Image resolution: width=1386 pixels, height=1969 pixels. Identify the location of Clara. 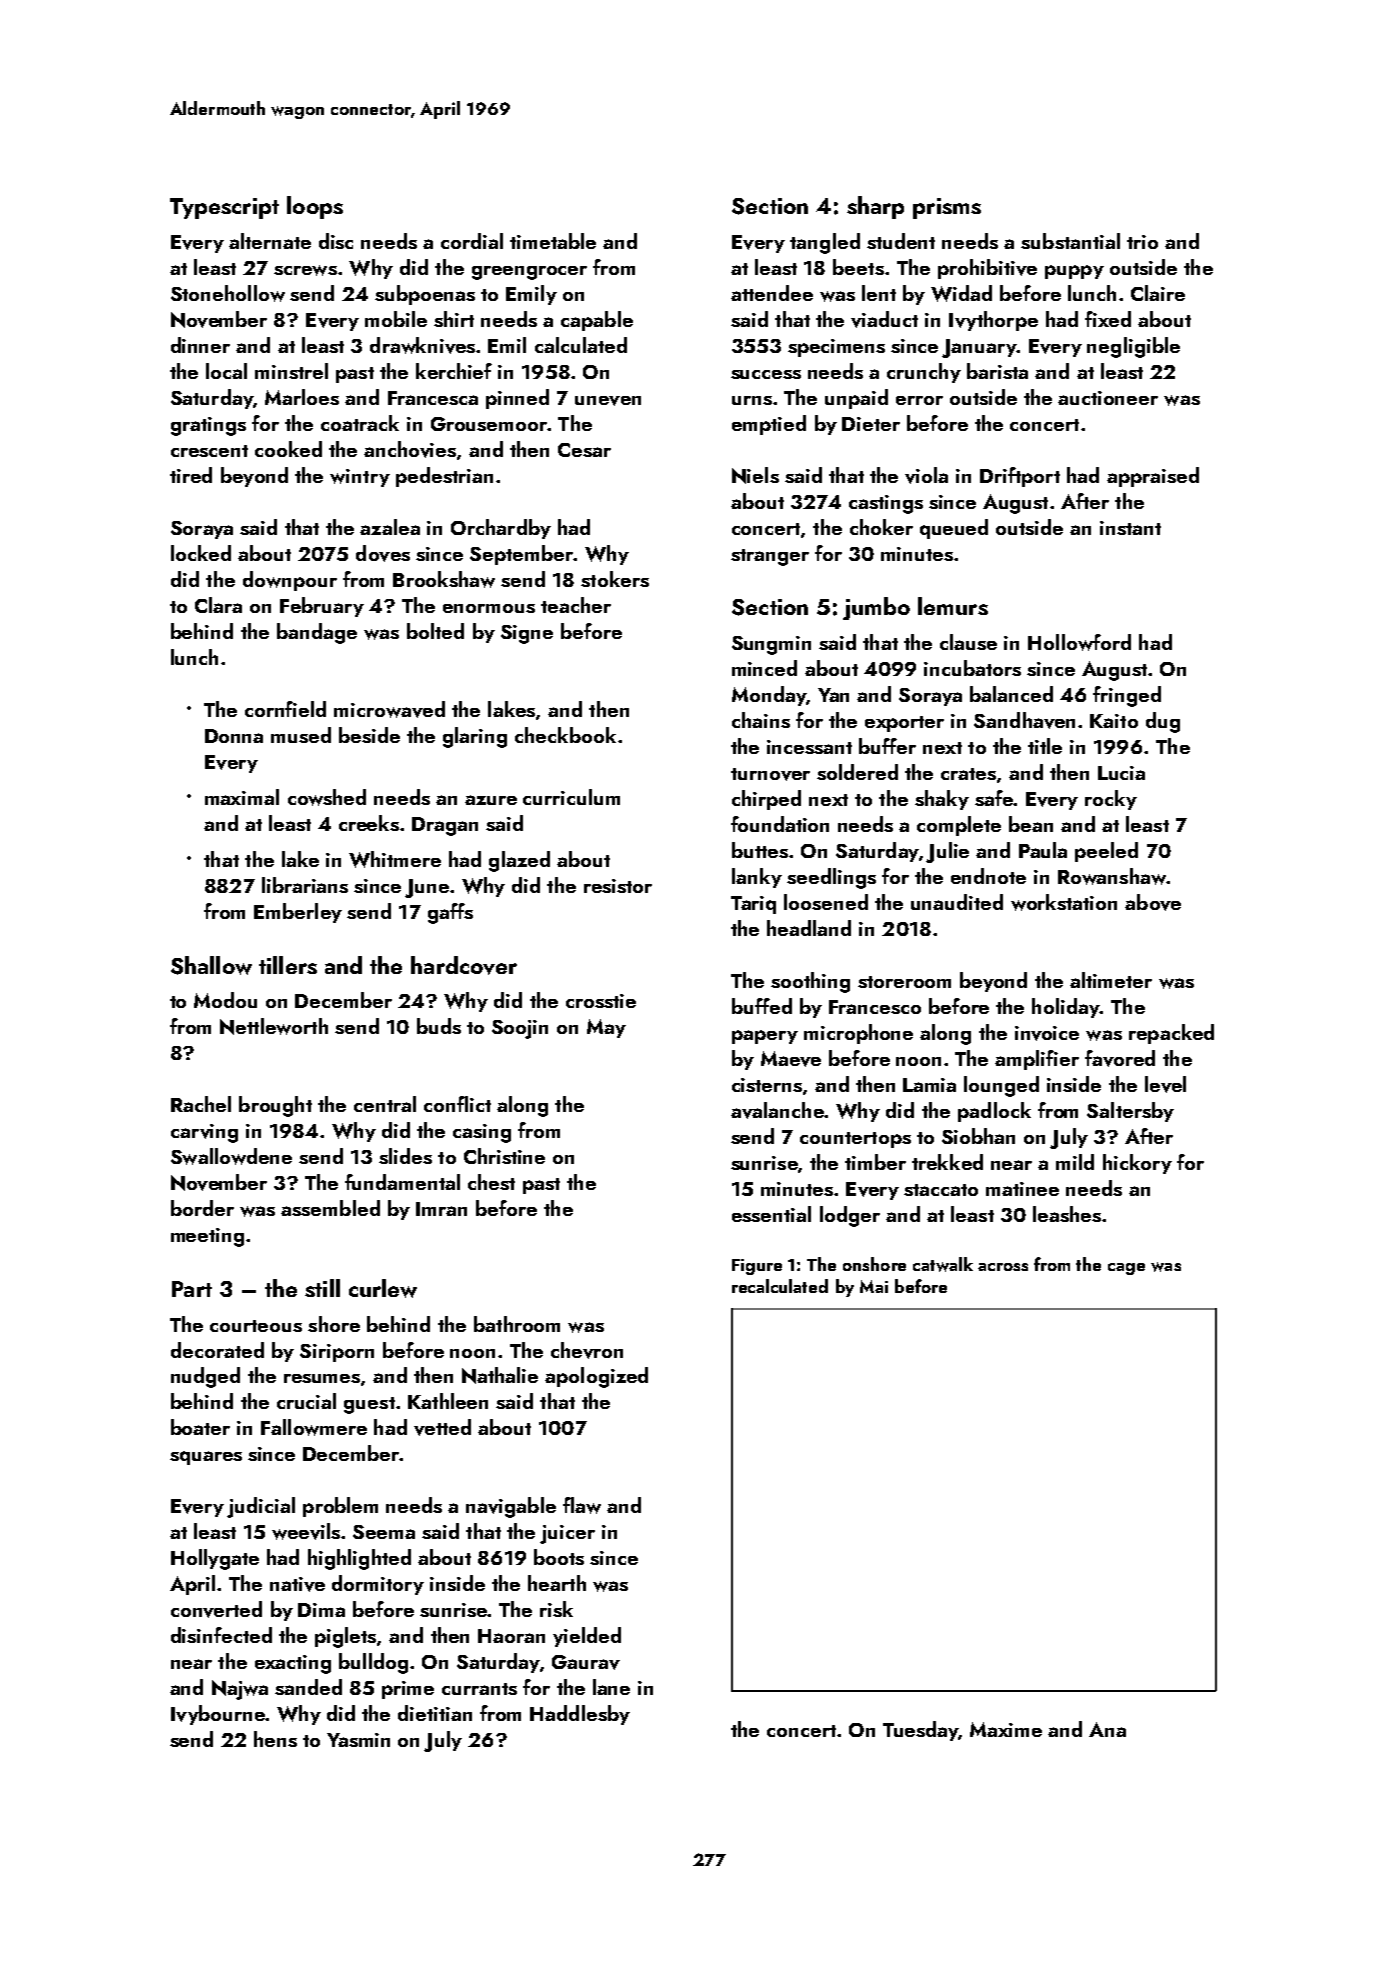
(218, 605).
